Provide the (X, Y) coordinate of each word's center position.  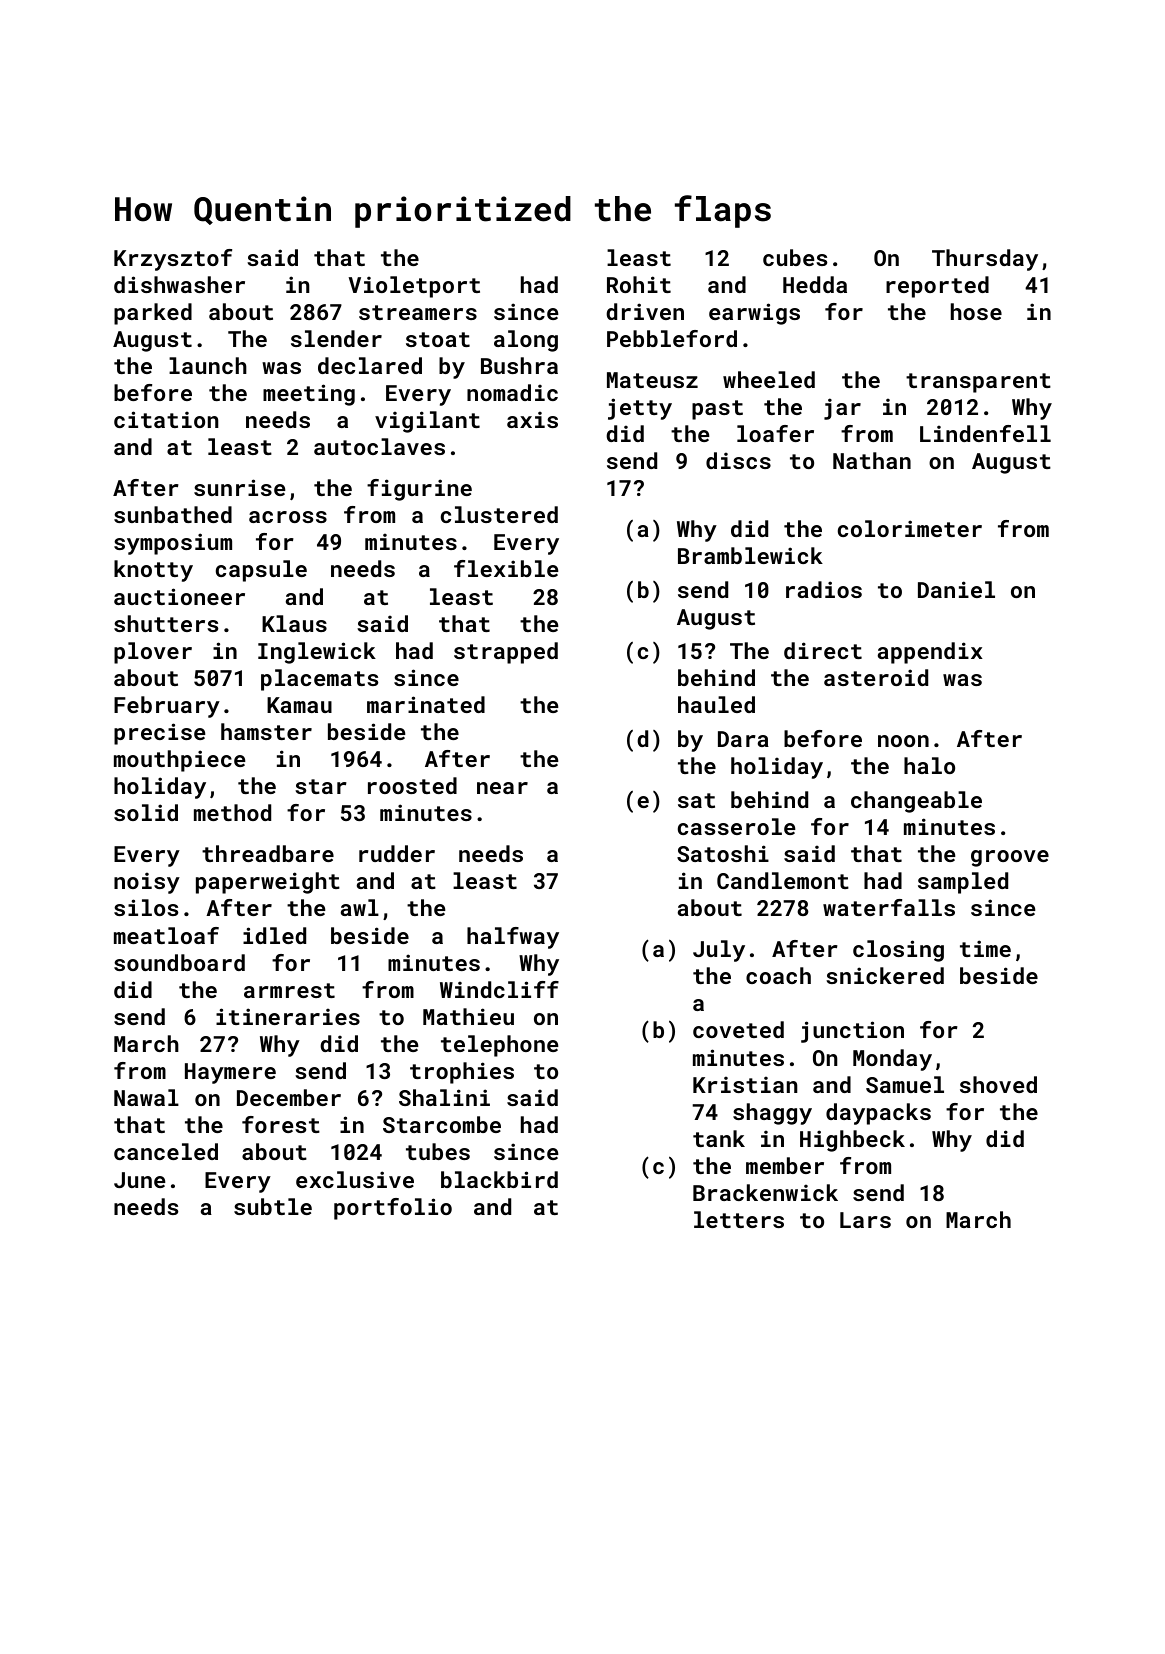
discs (738, 460)
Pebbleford (672, 338)
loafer (775, 433)
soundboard (179, 962)
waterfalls (889, 907)
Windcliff (499, 989)
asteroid (876, 677)
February (167, 707)
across (288, 517)
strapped (506, 653)
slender (336, 338)
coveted (738, 1029)
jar (842, 409)
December (289, 1097)
